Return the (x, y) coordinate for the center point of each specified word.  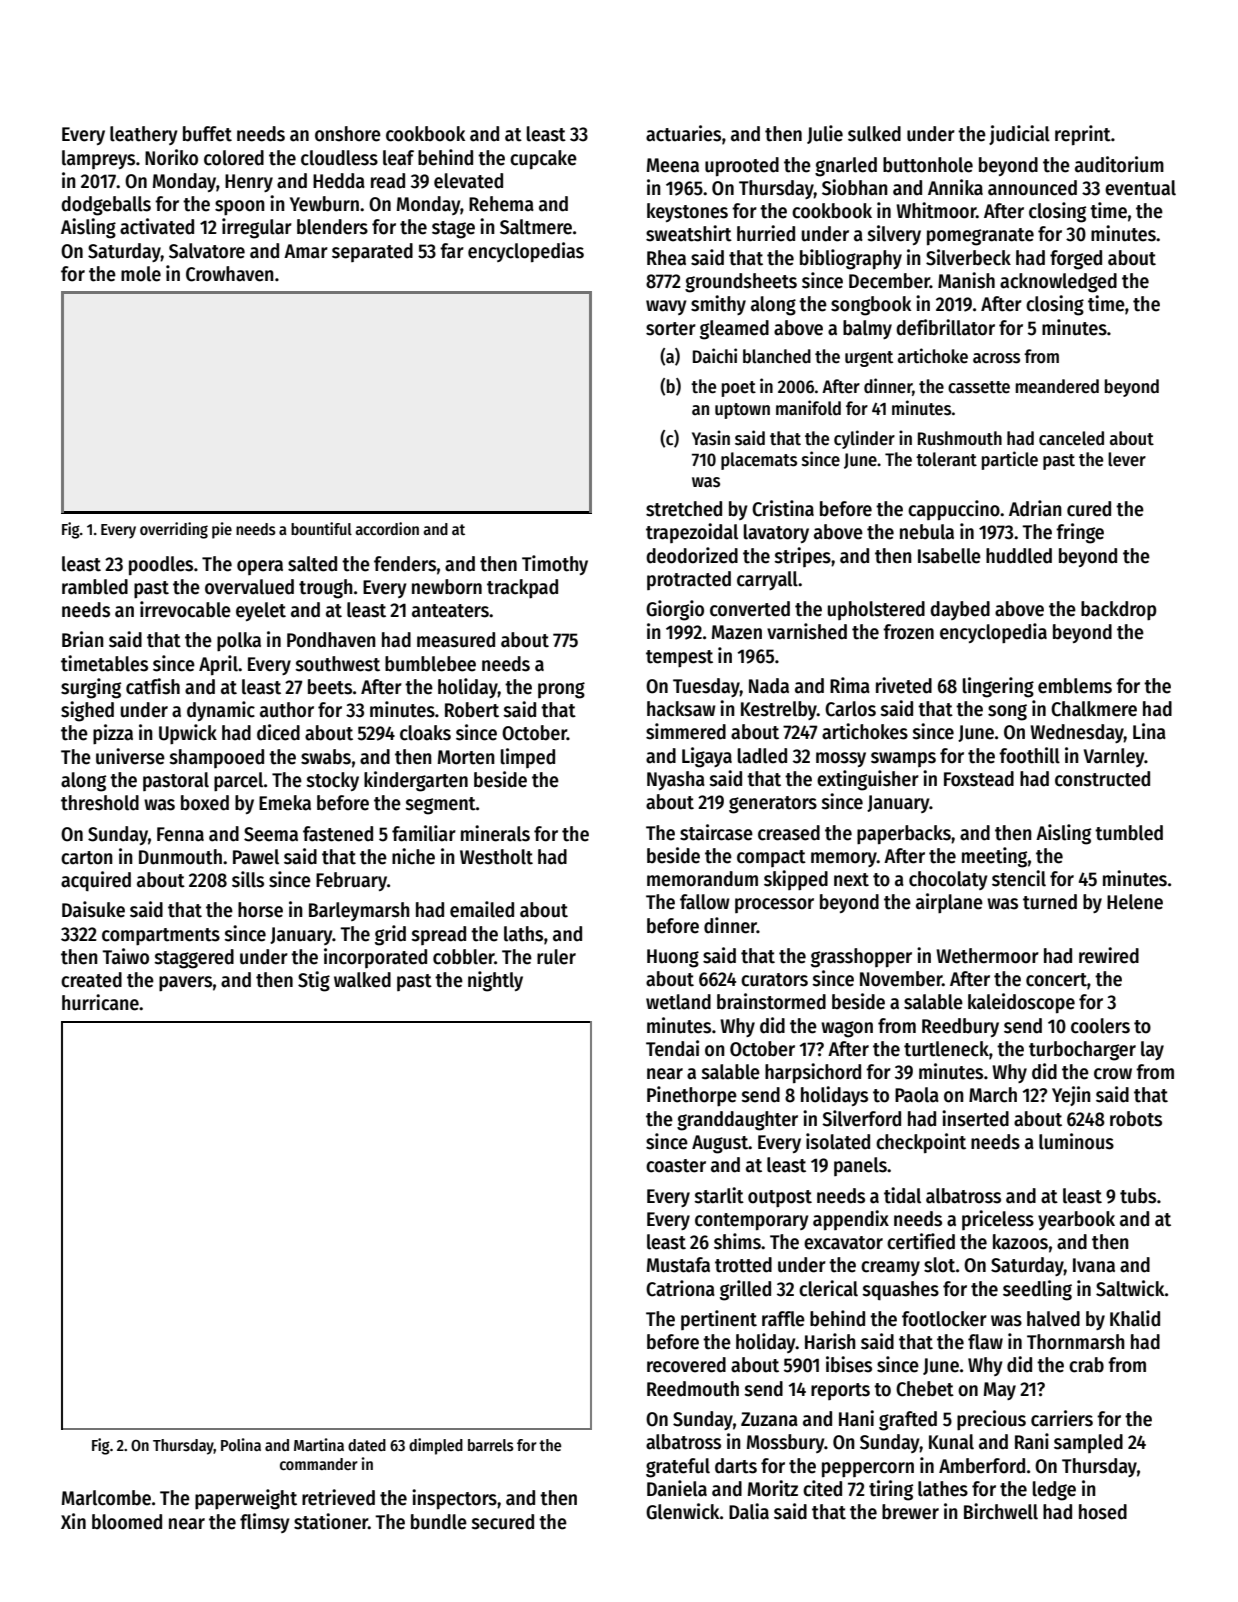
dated (367, 1445)
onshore (348, 134)
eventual (1140, 188)
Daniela (677, 1488)
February (351, 881)
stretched (684, 509)
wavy (666, 307)
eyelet (261, 611)
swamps (903, 759)
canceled (1071, 438)
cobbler (464, 957)
